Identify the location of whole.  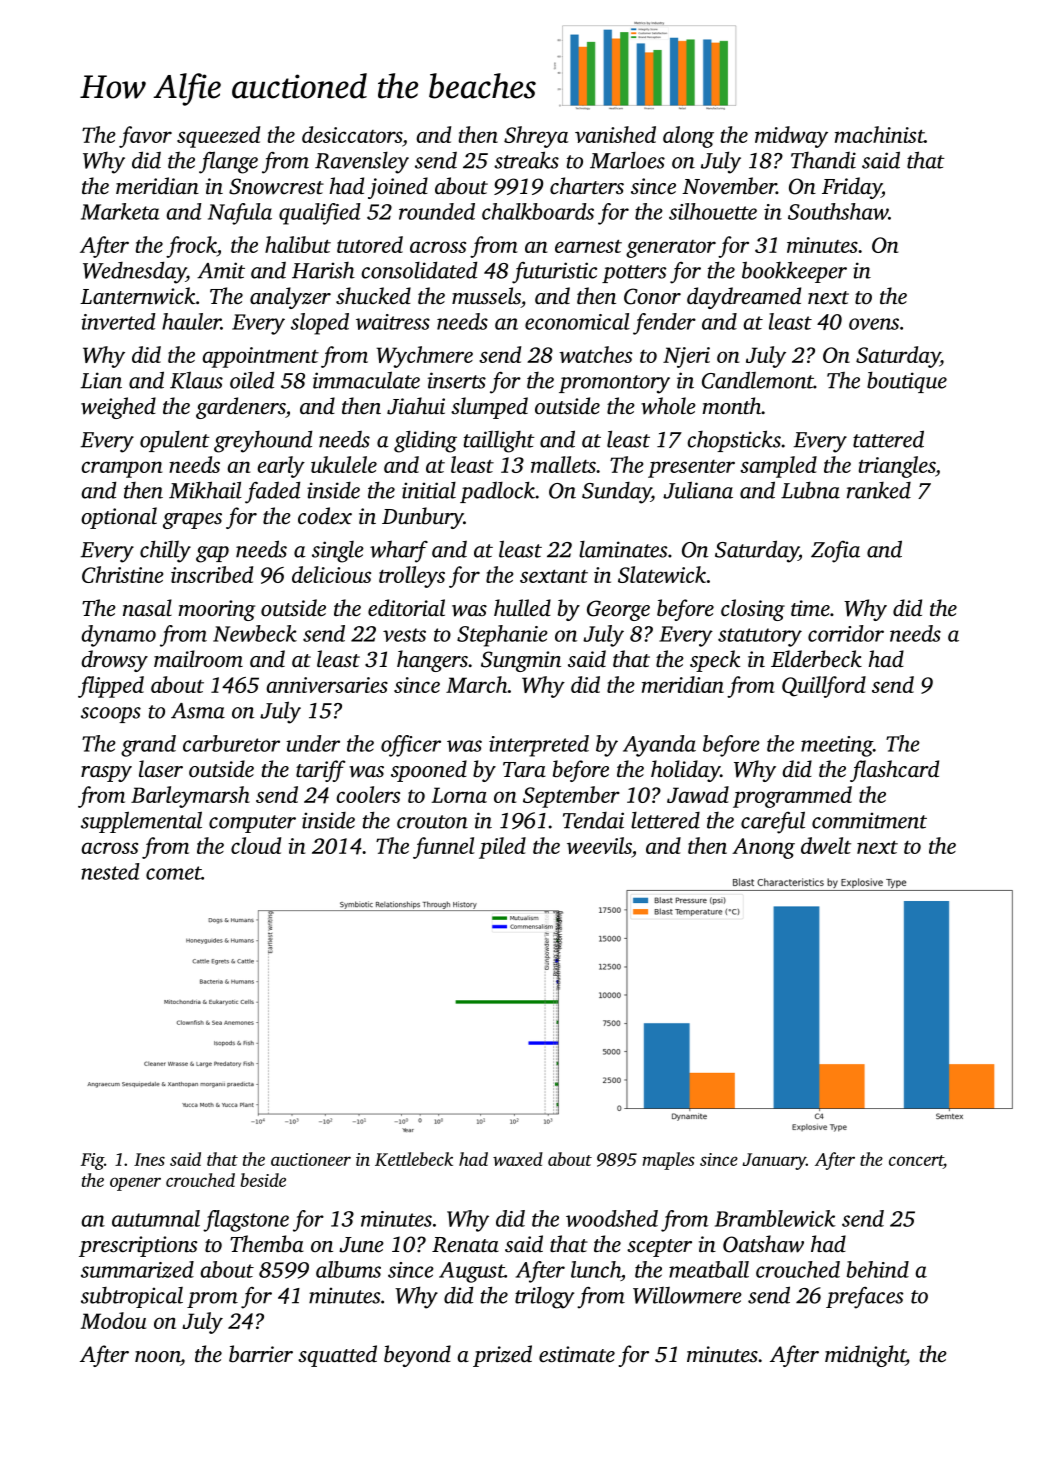
(668, 406).
